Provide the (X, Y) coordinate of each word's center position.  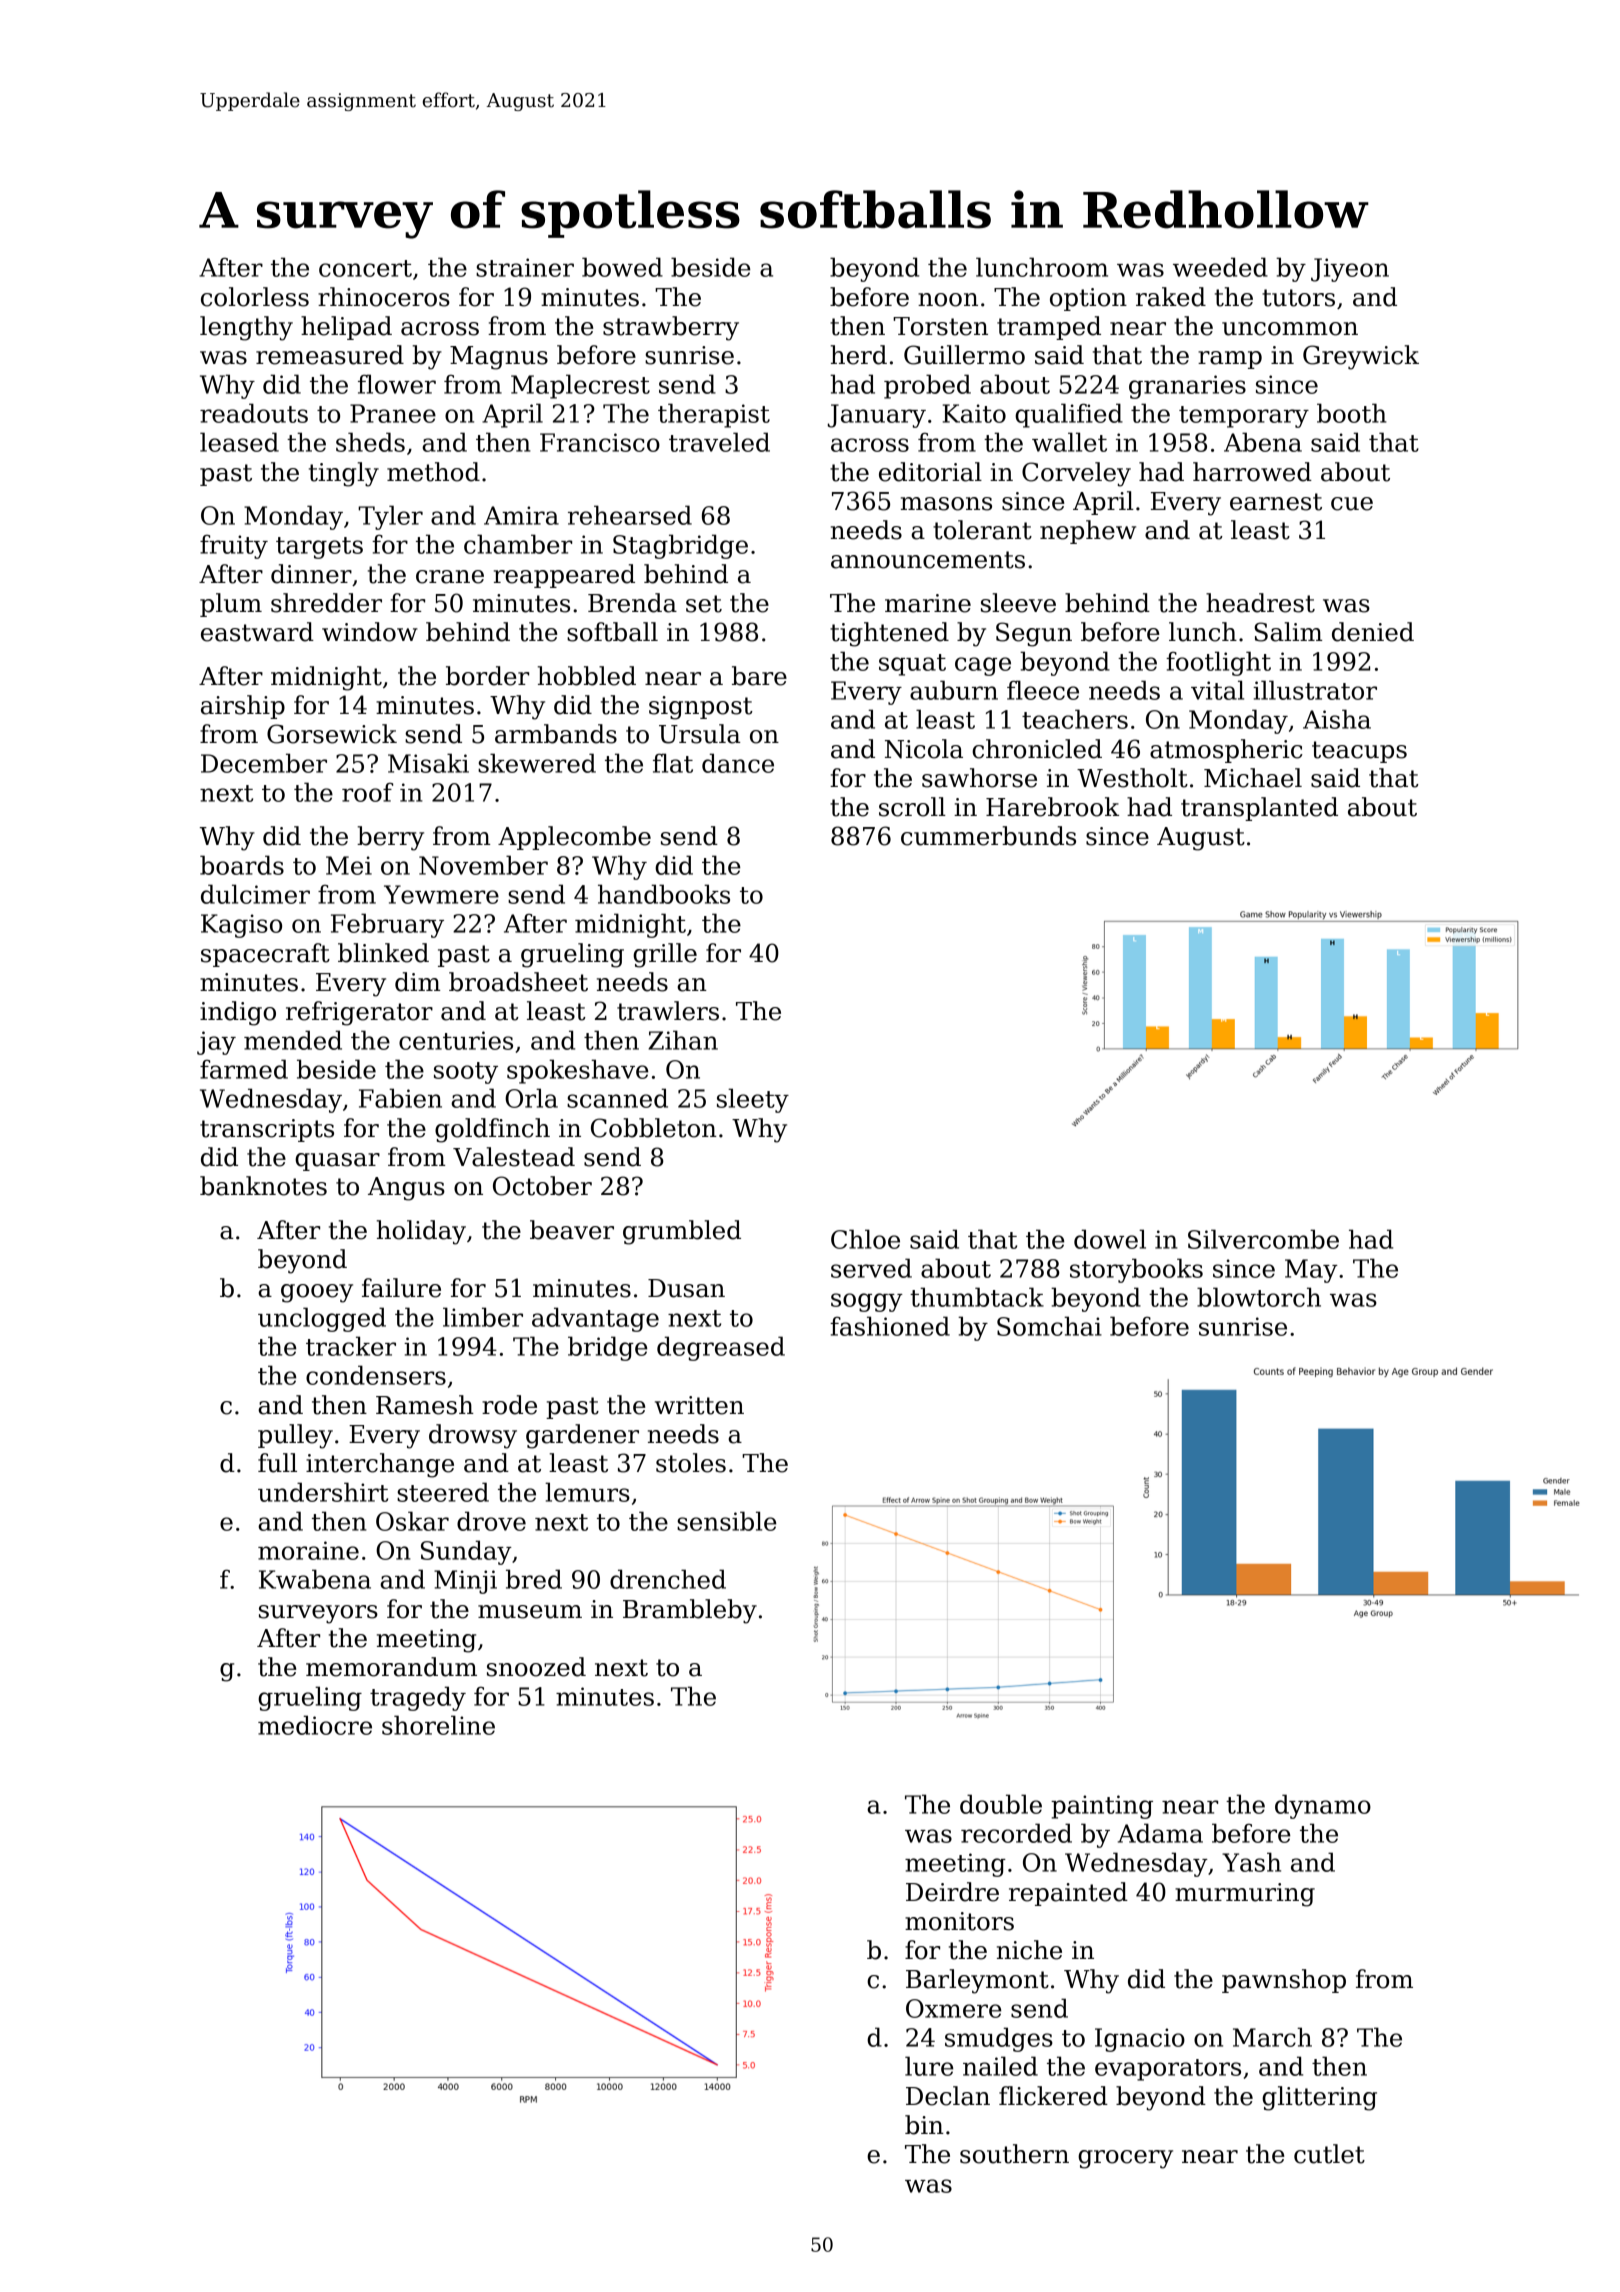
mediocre (315, 1725)
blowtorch (1259, 1297)
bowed (622, 267)
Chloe (865, 1239)
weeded (1220, 267)
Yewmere (441, 894)
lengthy (246, 328)
